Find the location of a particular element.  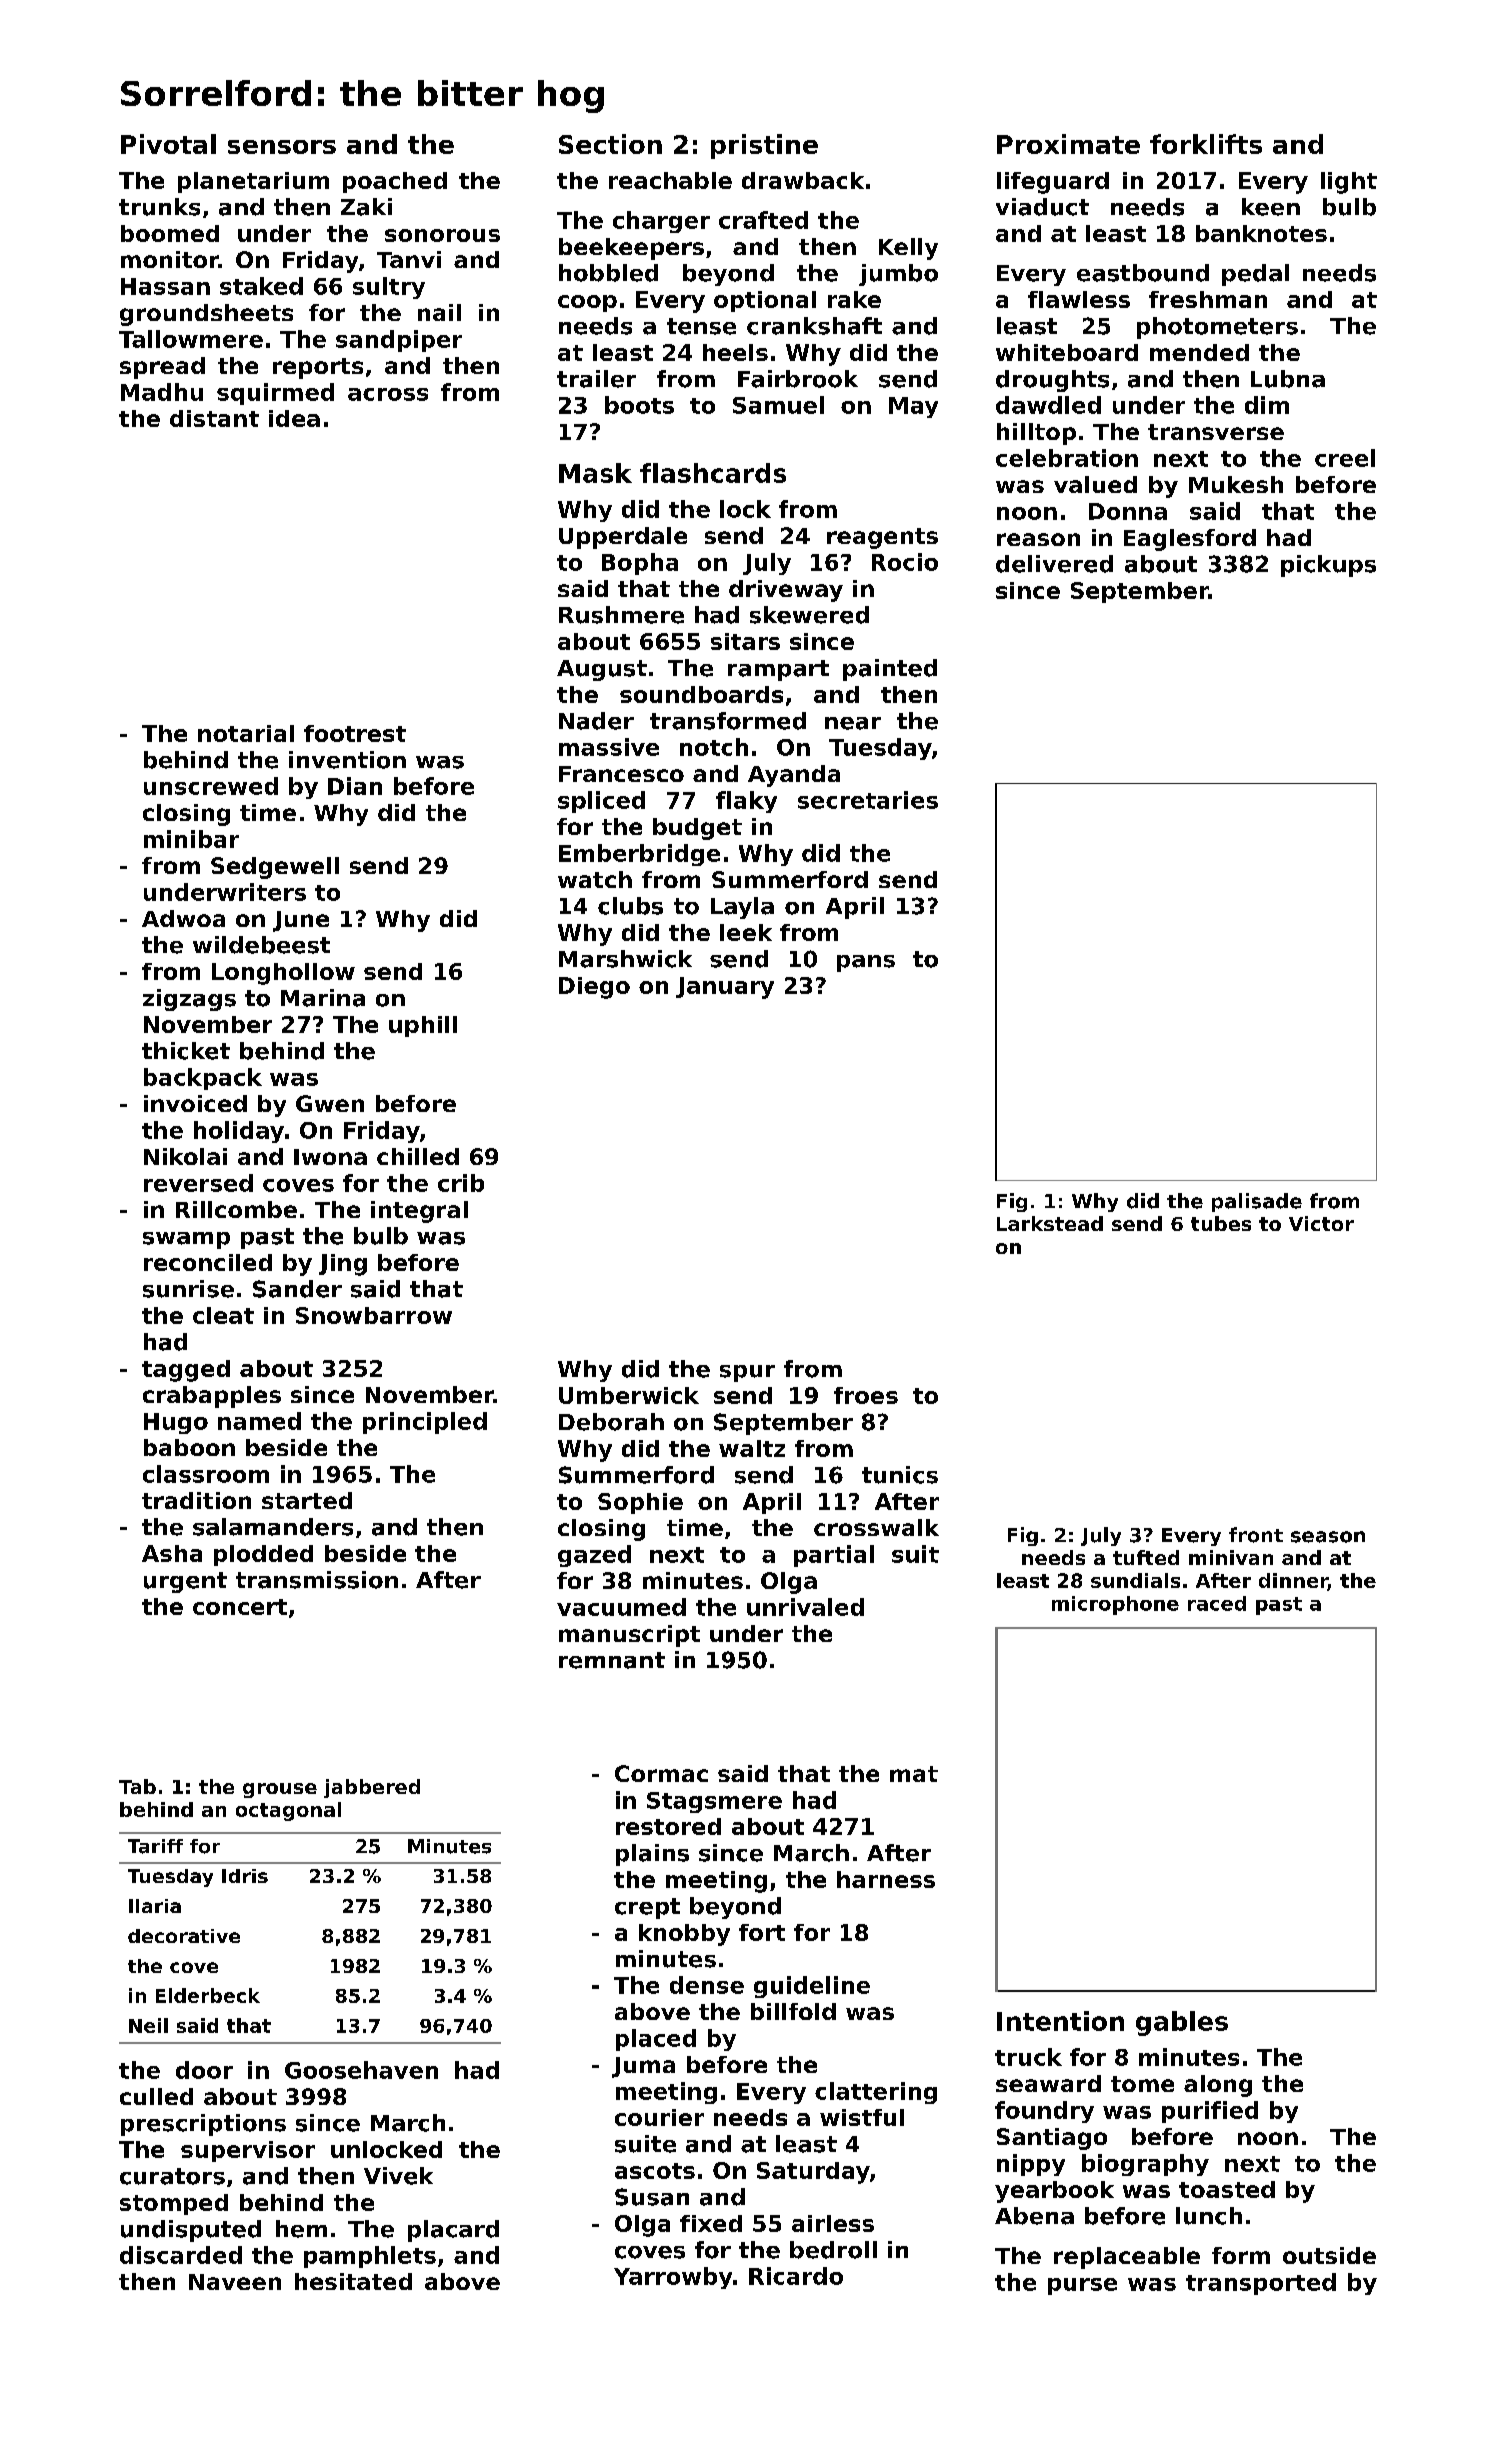

distant is located at coordinates (214, 418).
